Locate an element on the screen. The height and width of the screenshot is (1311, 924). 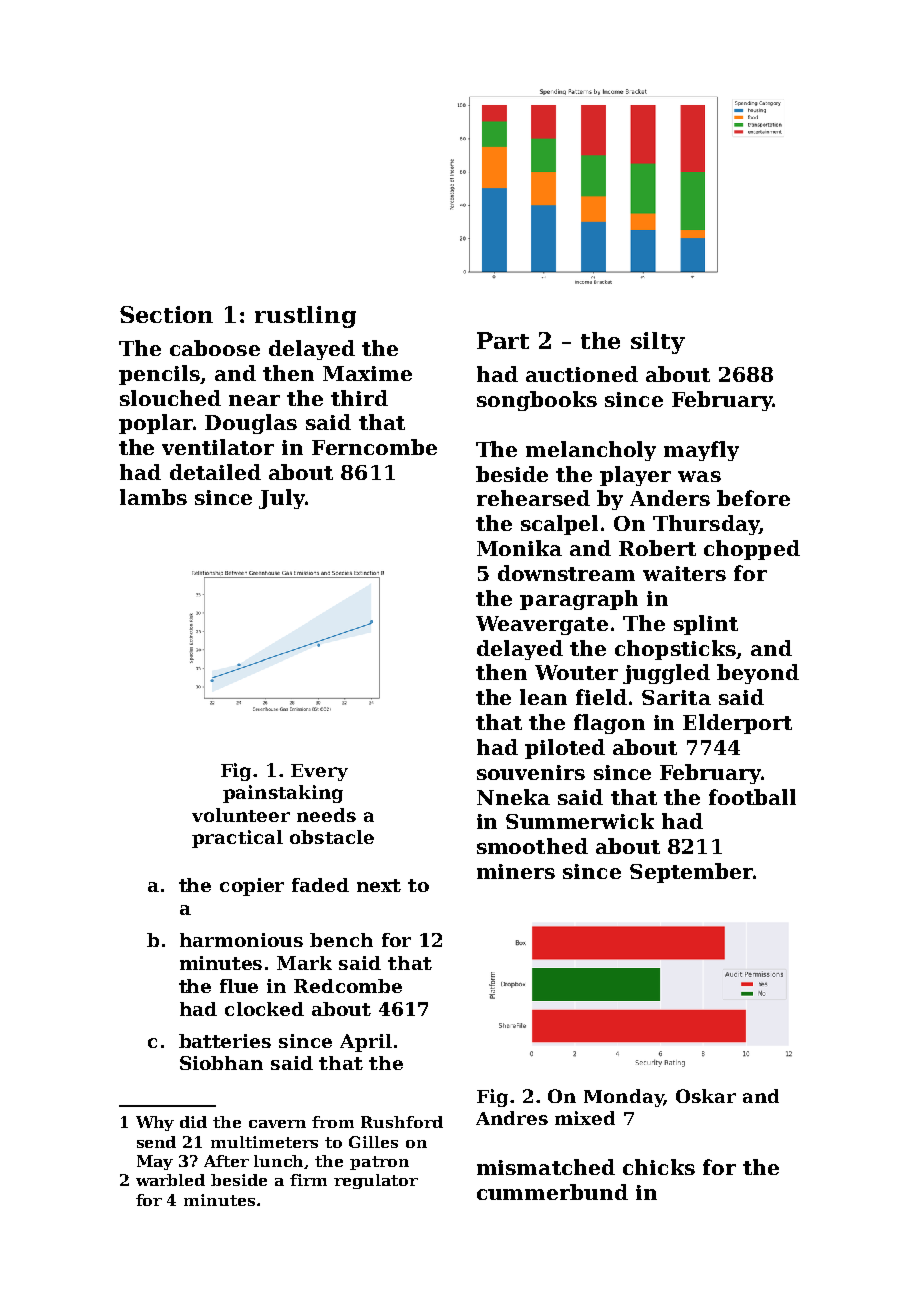
mayfly is located at coordinates (701, 451).
